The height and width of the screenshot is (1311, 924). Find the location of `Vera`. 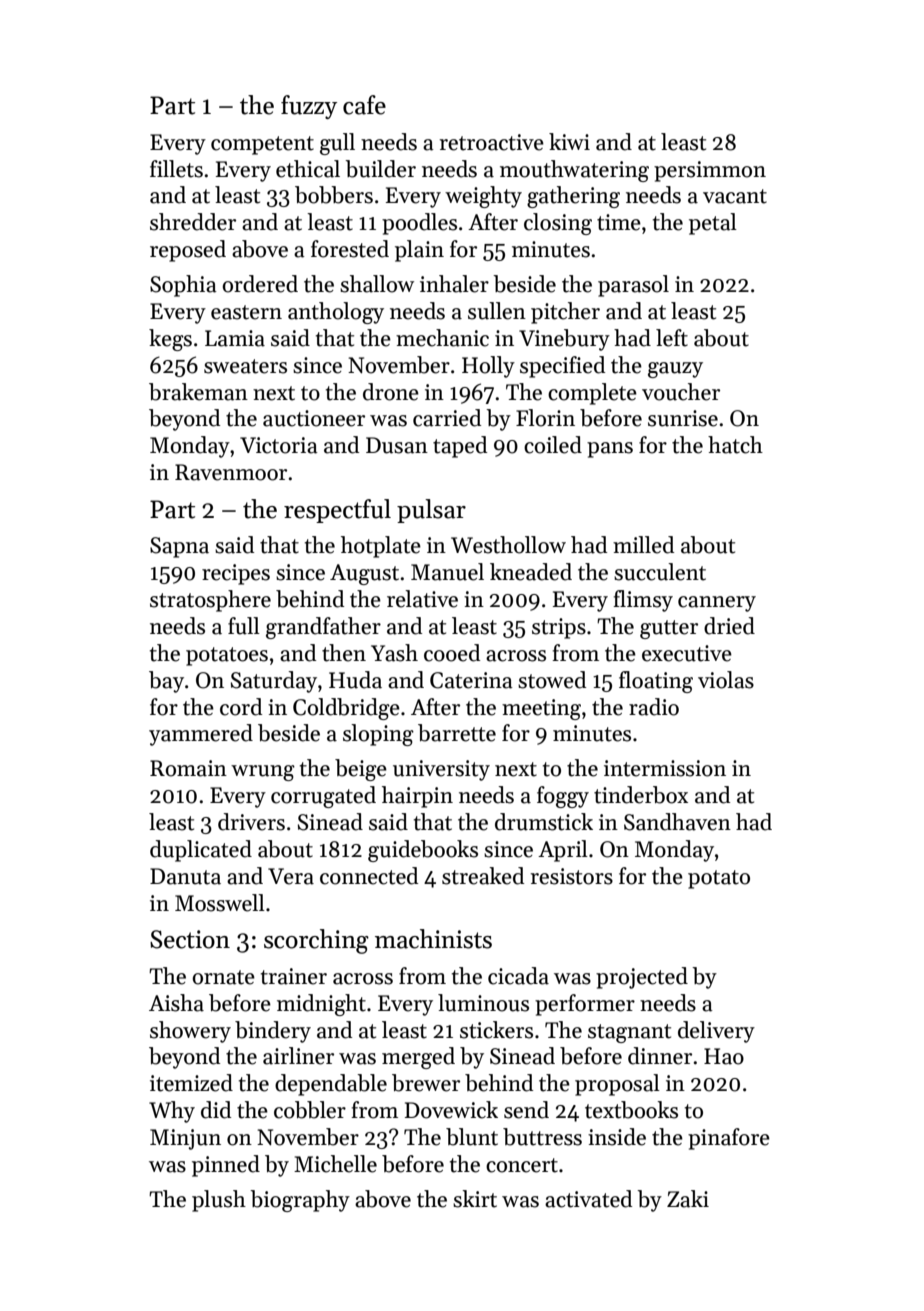

Vera is located at coordinates (291, 876).
